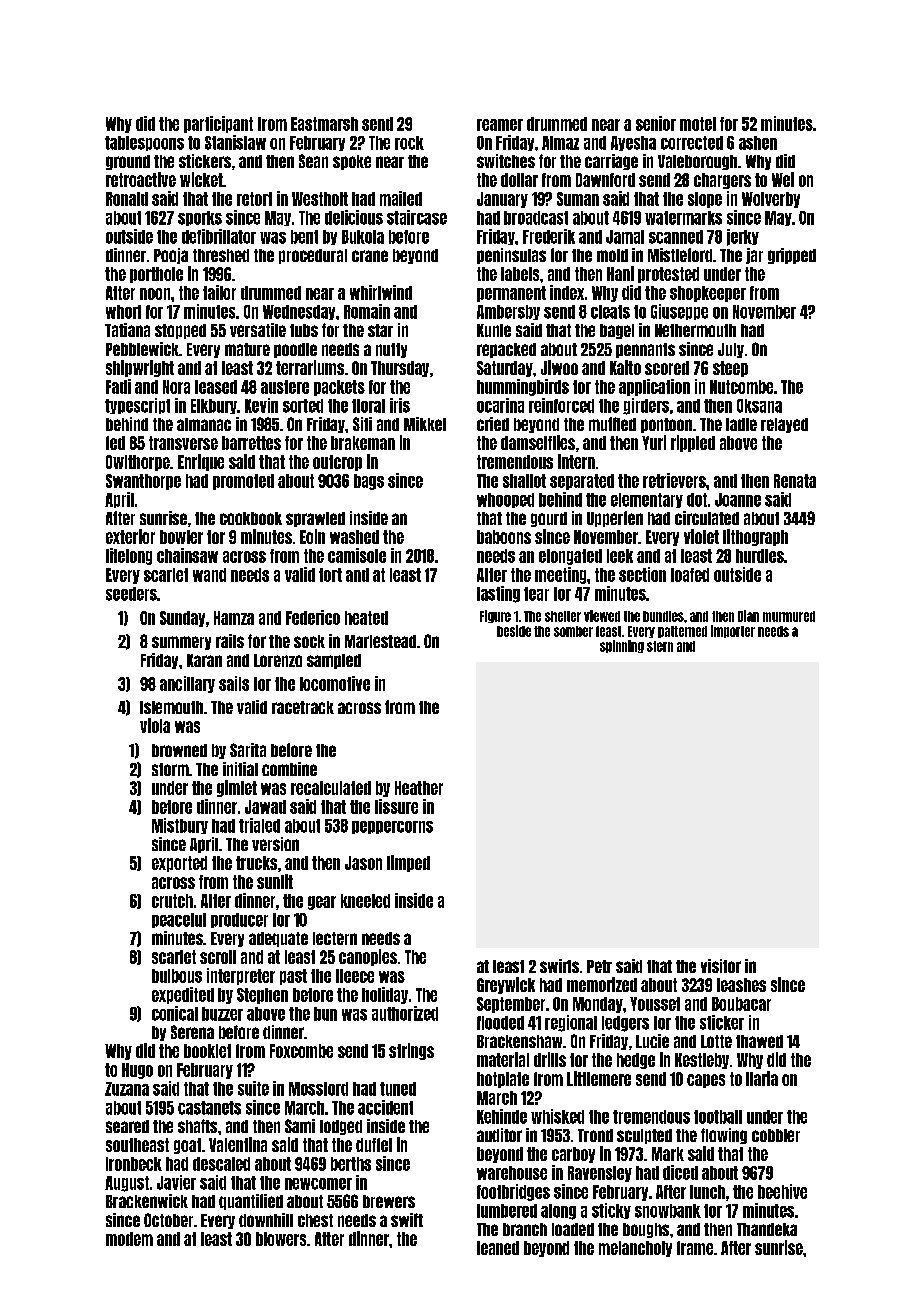 This image has width=924, height=1308. I want to click on beside, so click(514, 631).
